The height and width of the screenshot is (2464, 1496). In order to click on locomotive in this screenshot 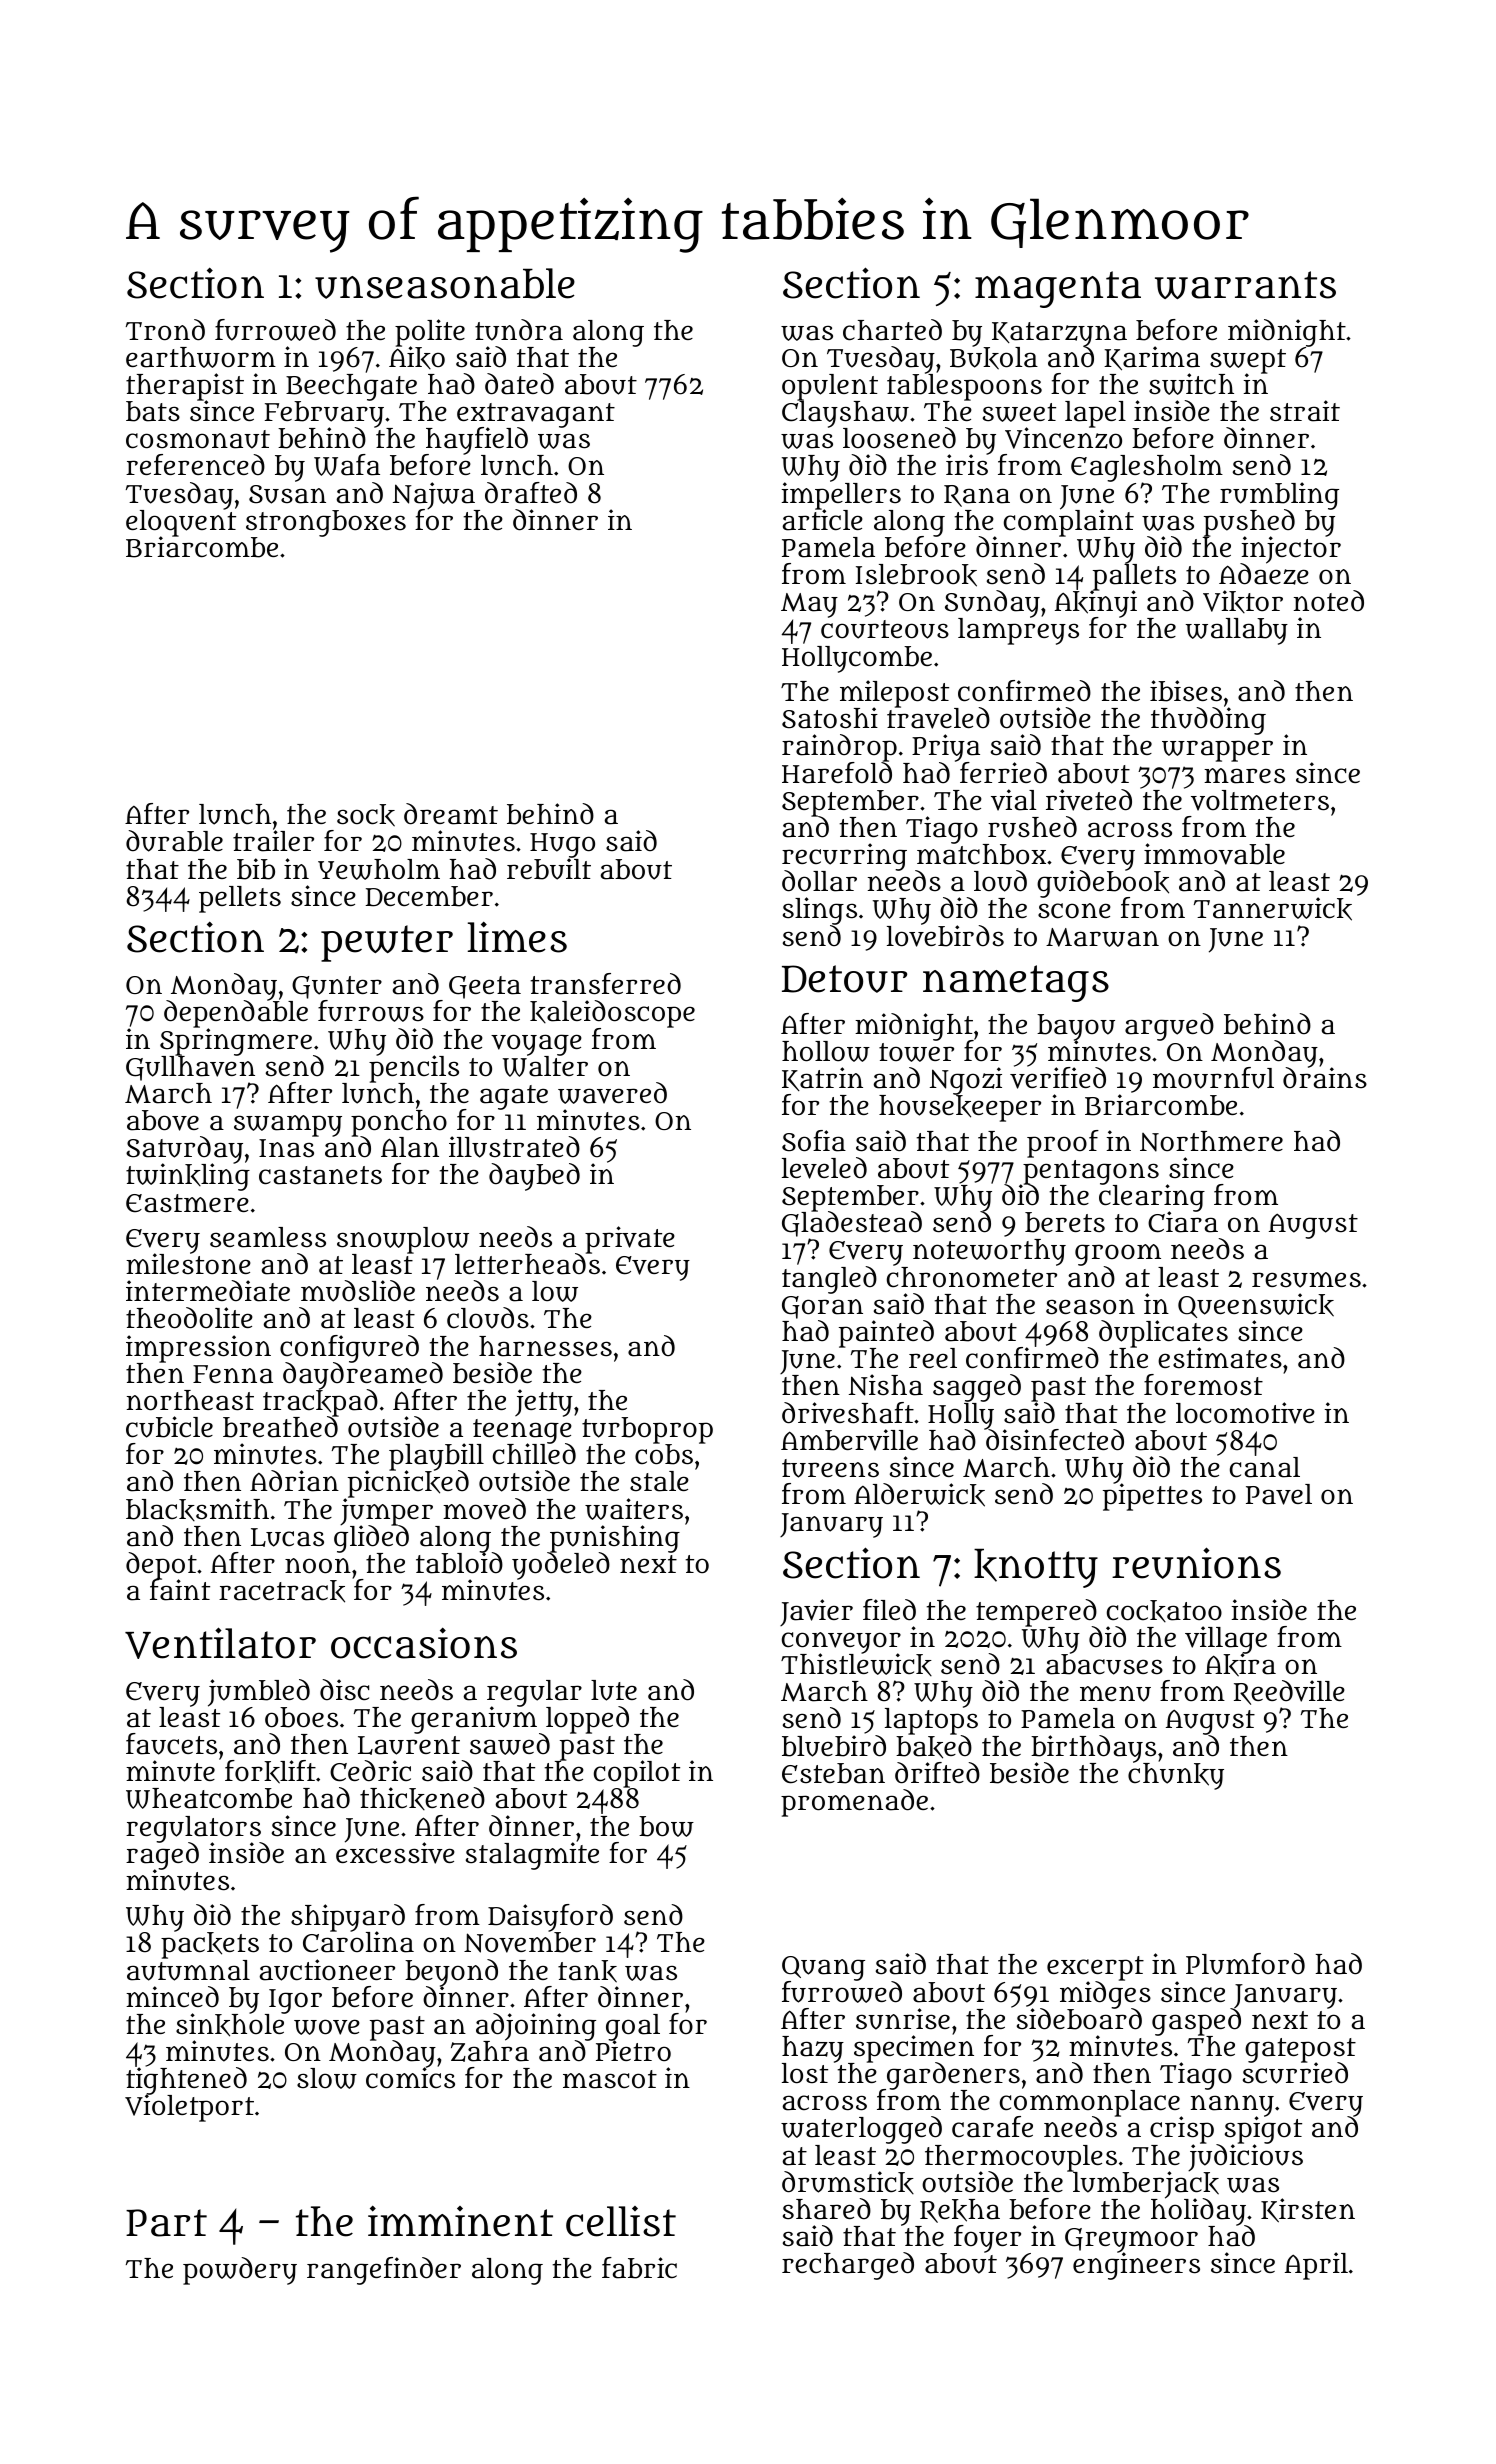, I will do `click(1245, 1413)`.
